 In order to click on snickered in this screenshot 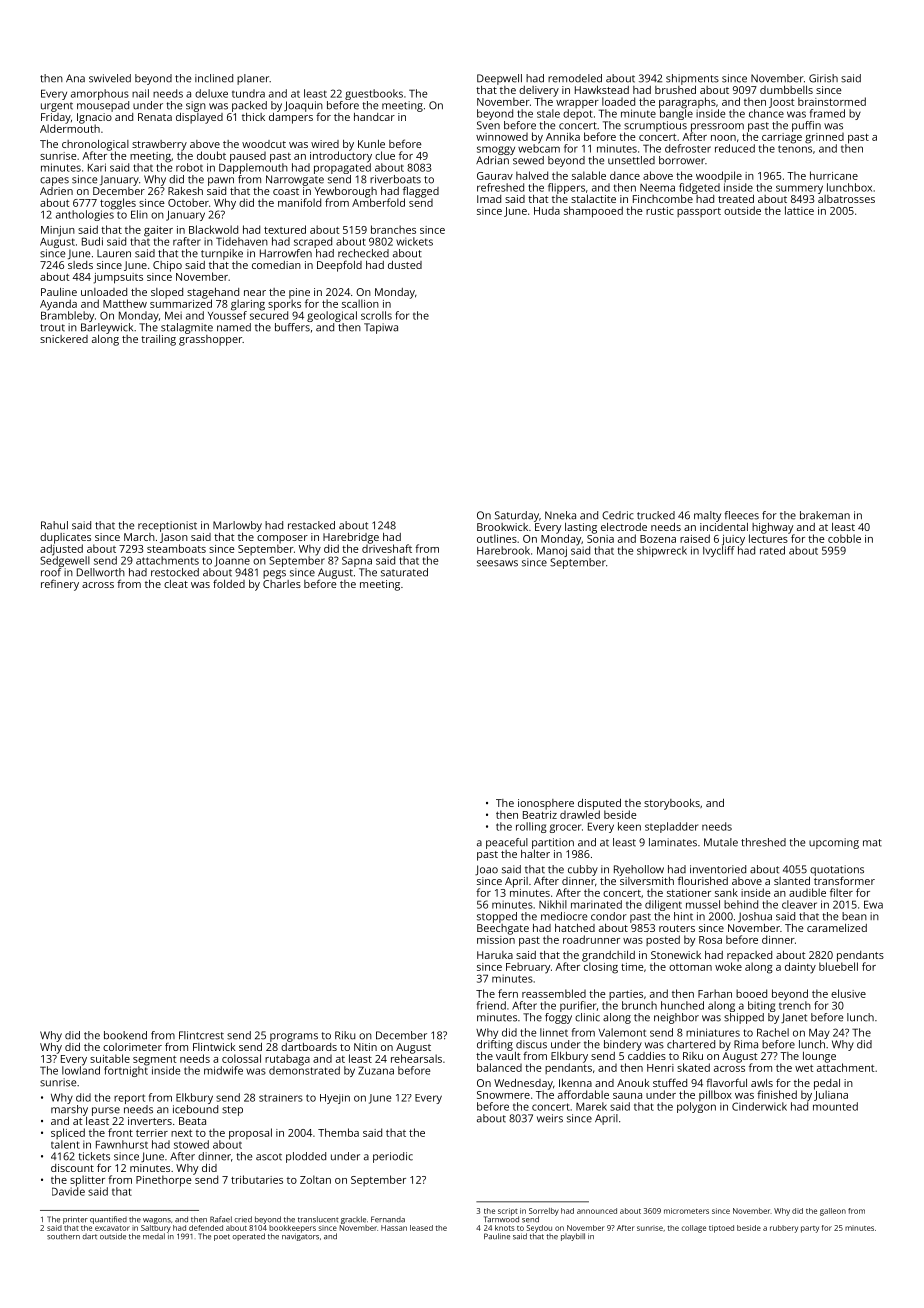, I will do `click(64, 339)`.
